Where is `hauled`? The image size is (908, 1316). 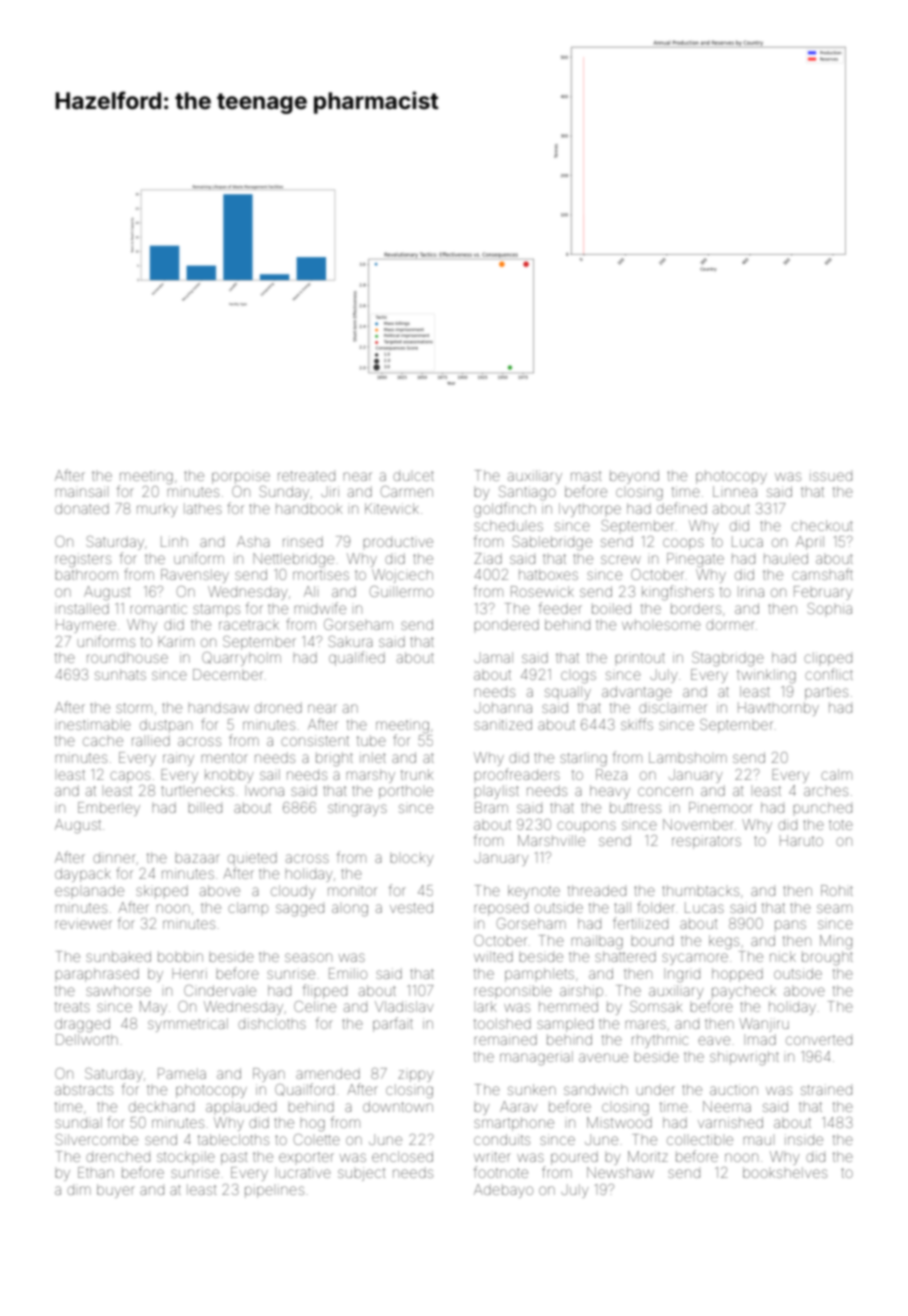 hauled is located at coordinates (786, 558).
